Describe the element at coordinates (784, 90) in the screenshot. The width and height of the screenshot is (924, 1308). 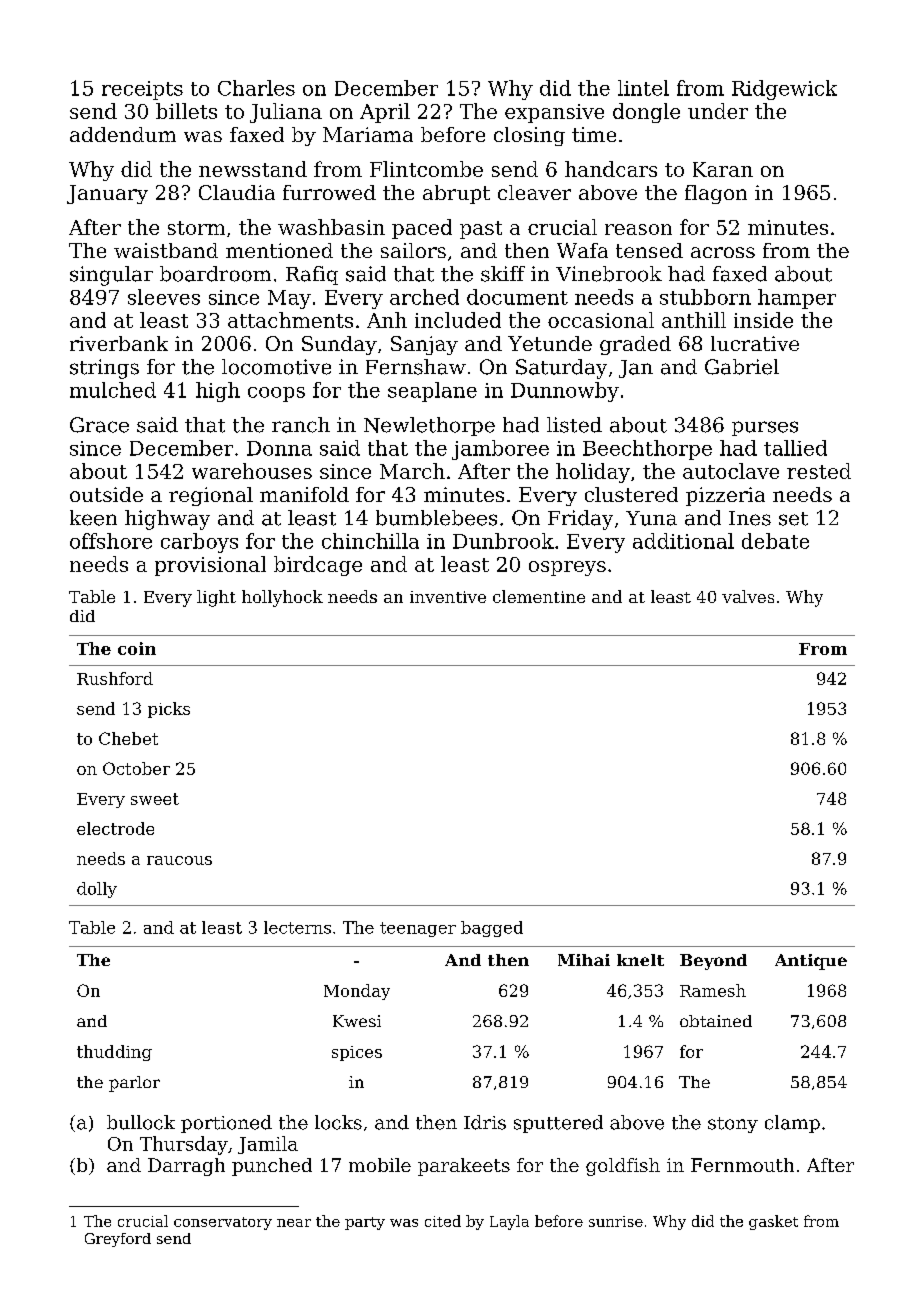
I see `Ridgewick` at that location.
